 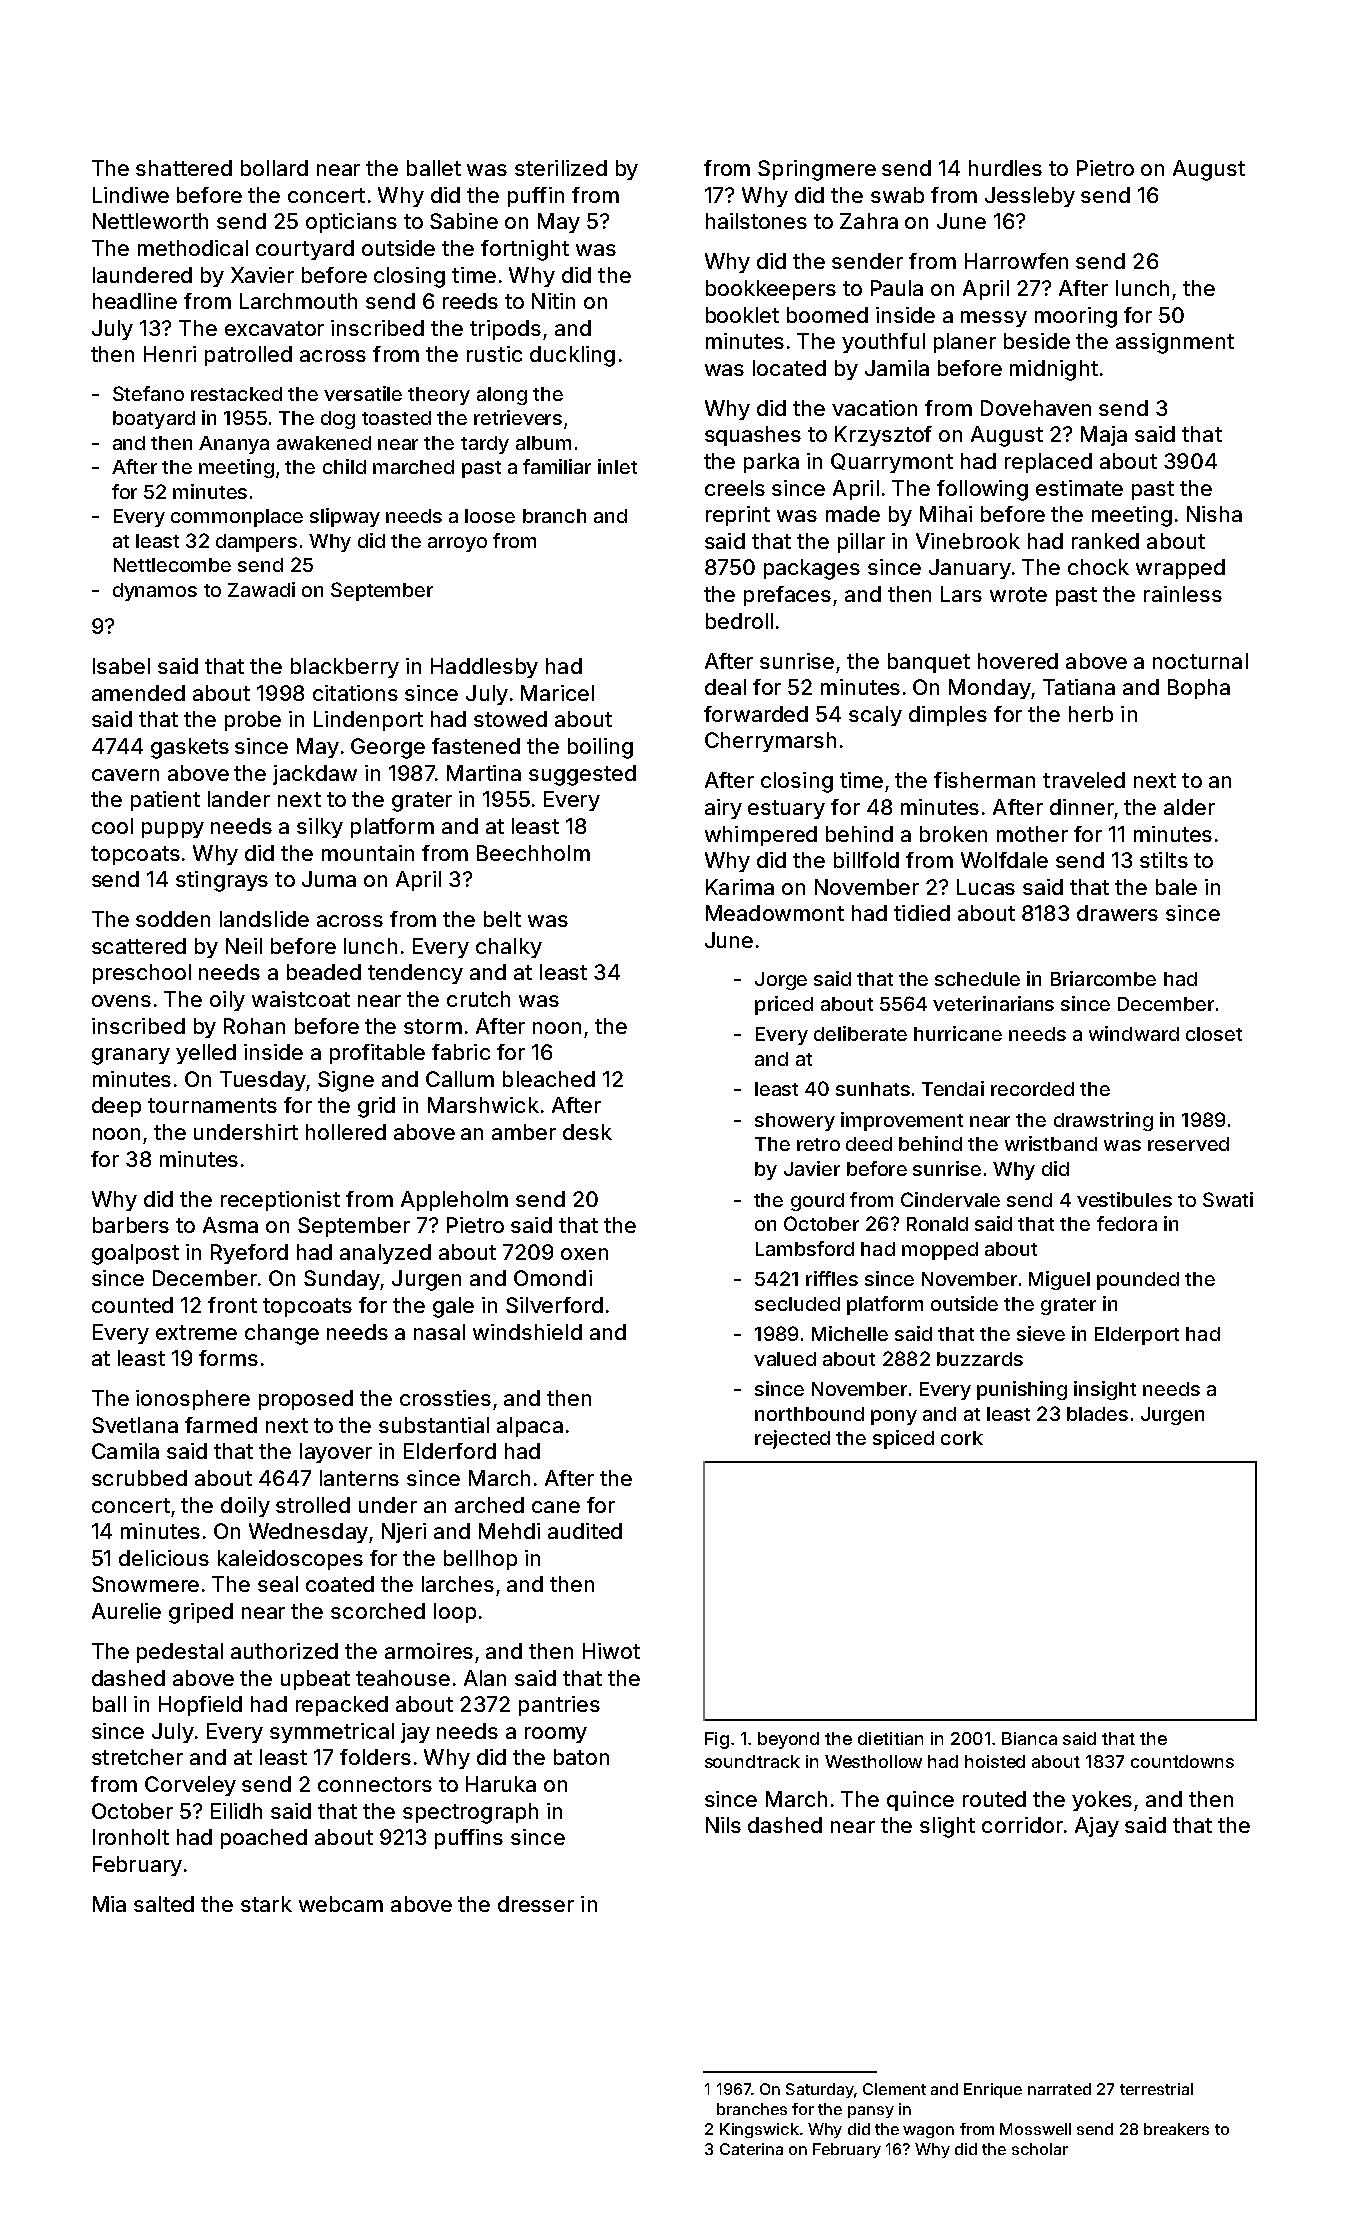 What do you see at coordinates (490, 516) in the screenshot?
I see `loose` at bounding box center [490, 516].
